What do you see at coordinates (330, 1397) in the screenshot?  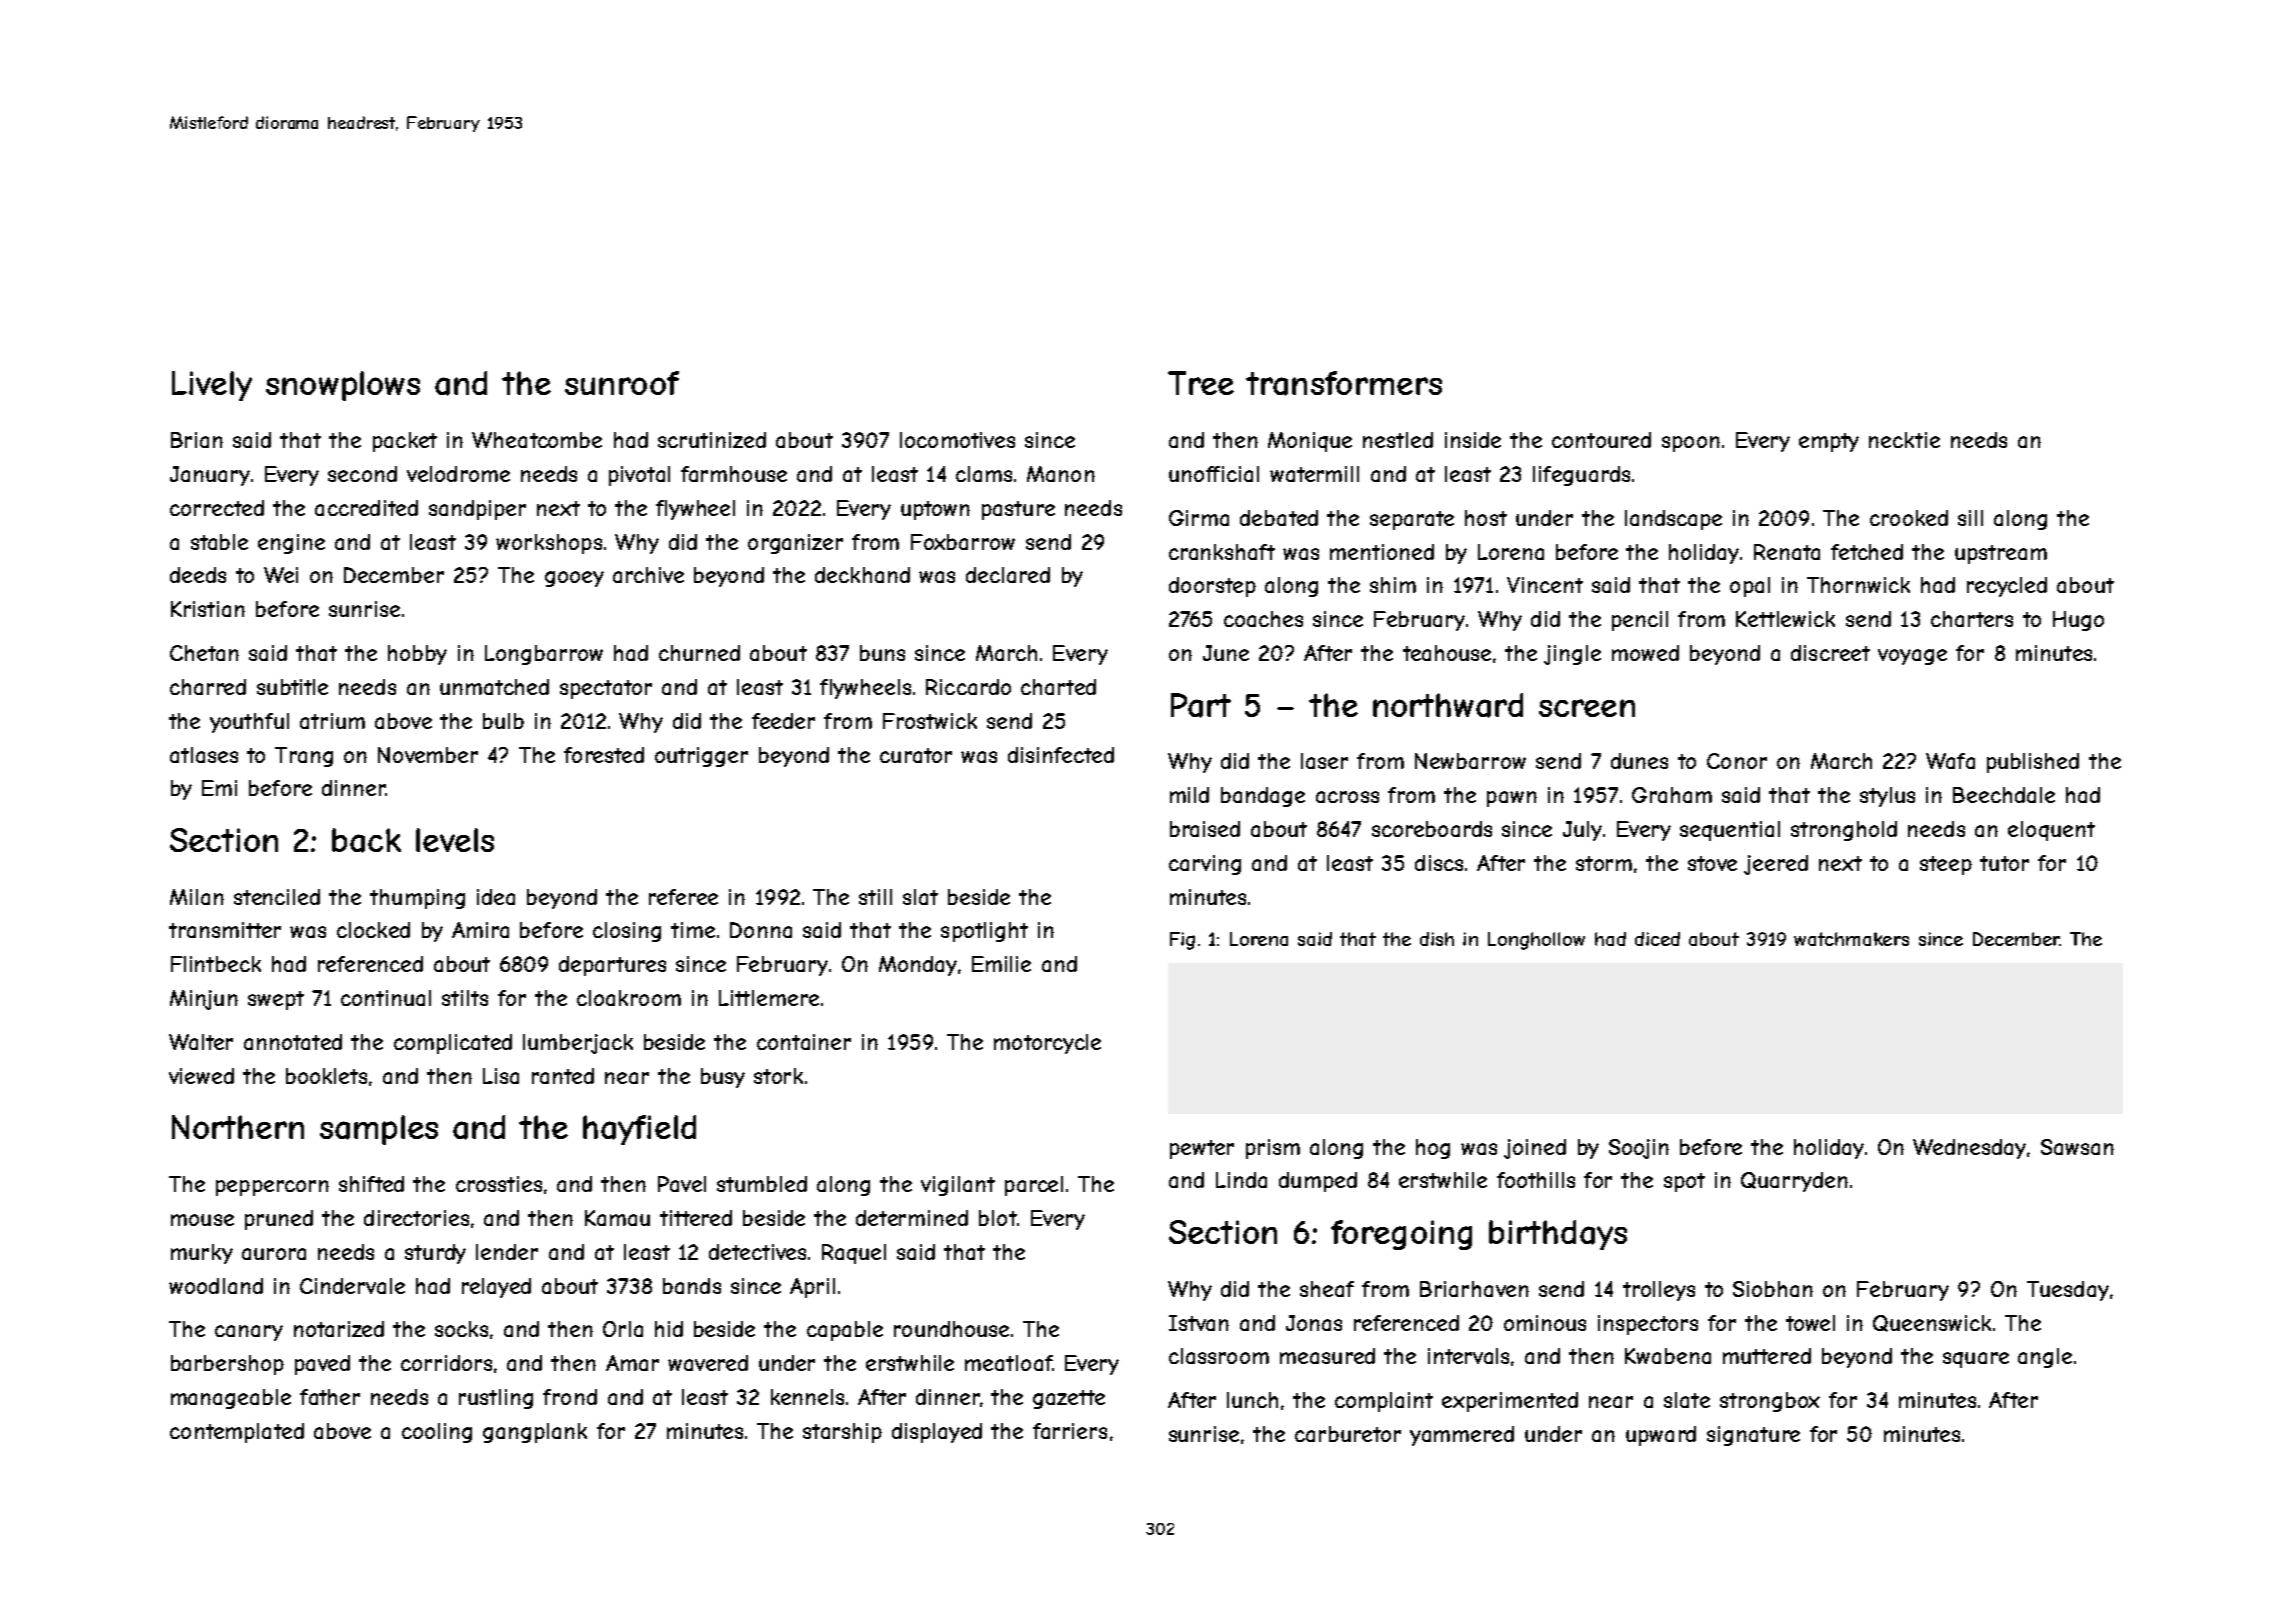 I see `father` at bounding box center [330, 1397].
